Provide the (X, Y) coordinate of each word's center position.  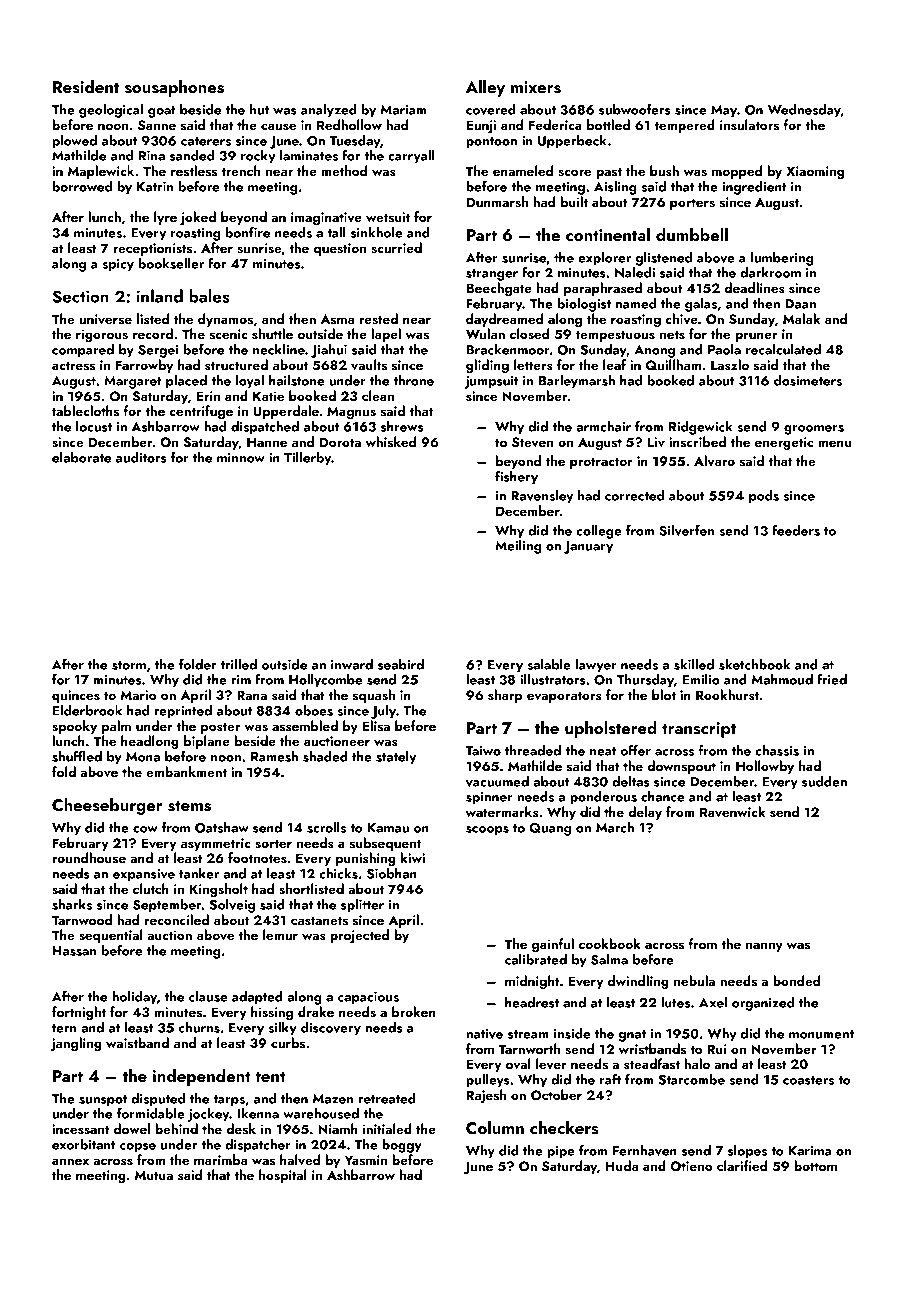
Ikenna (258, 1113)
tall (336, 232)
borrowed (82, 186)
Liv (656, 442)
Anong (654, 351)
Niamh (337, 1128)
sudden (824, 781)
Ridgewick (701, 428)
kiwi (413, 857)
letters (533, 364)
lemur (280, 934)
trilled (238, 664)
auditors (141, 457)
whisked (391, 441)
